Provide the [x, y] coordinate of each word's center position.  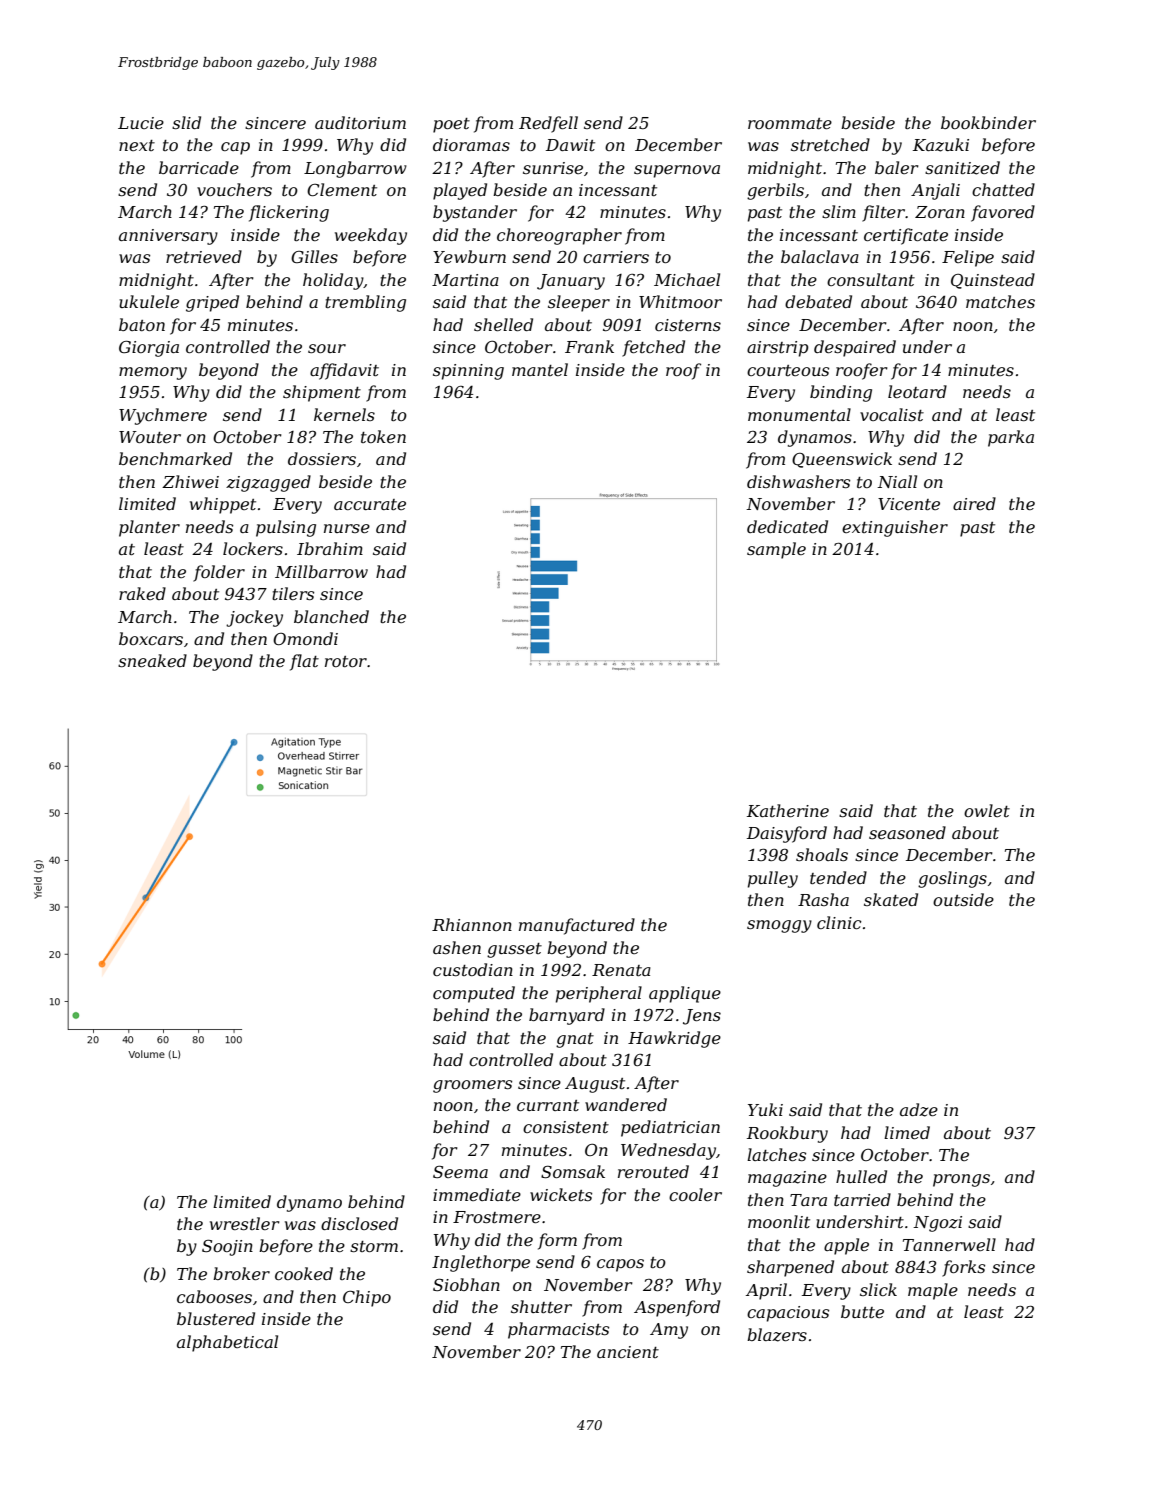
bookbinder [988, 122]
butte [862, 1311]
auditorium [360, 122]
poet [451, 125]
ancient [628, 1352]
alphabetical [227, 1343]
